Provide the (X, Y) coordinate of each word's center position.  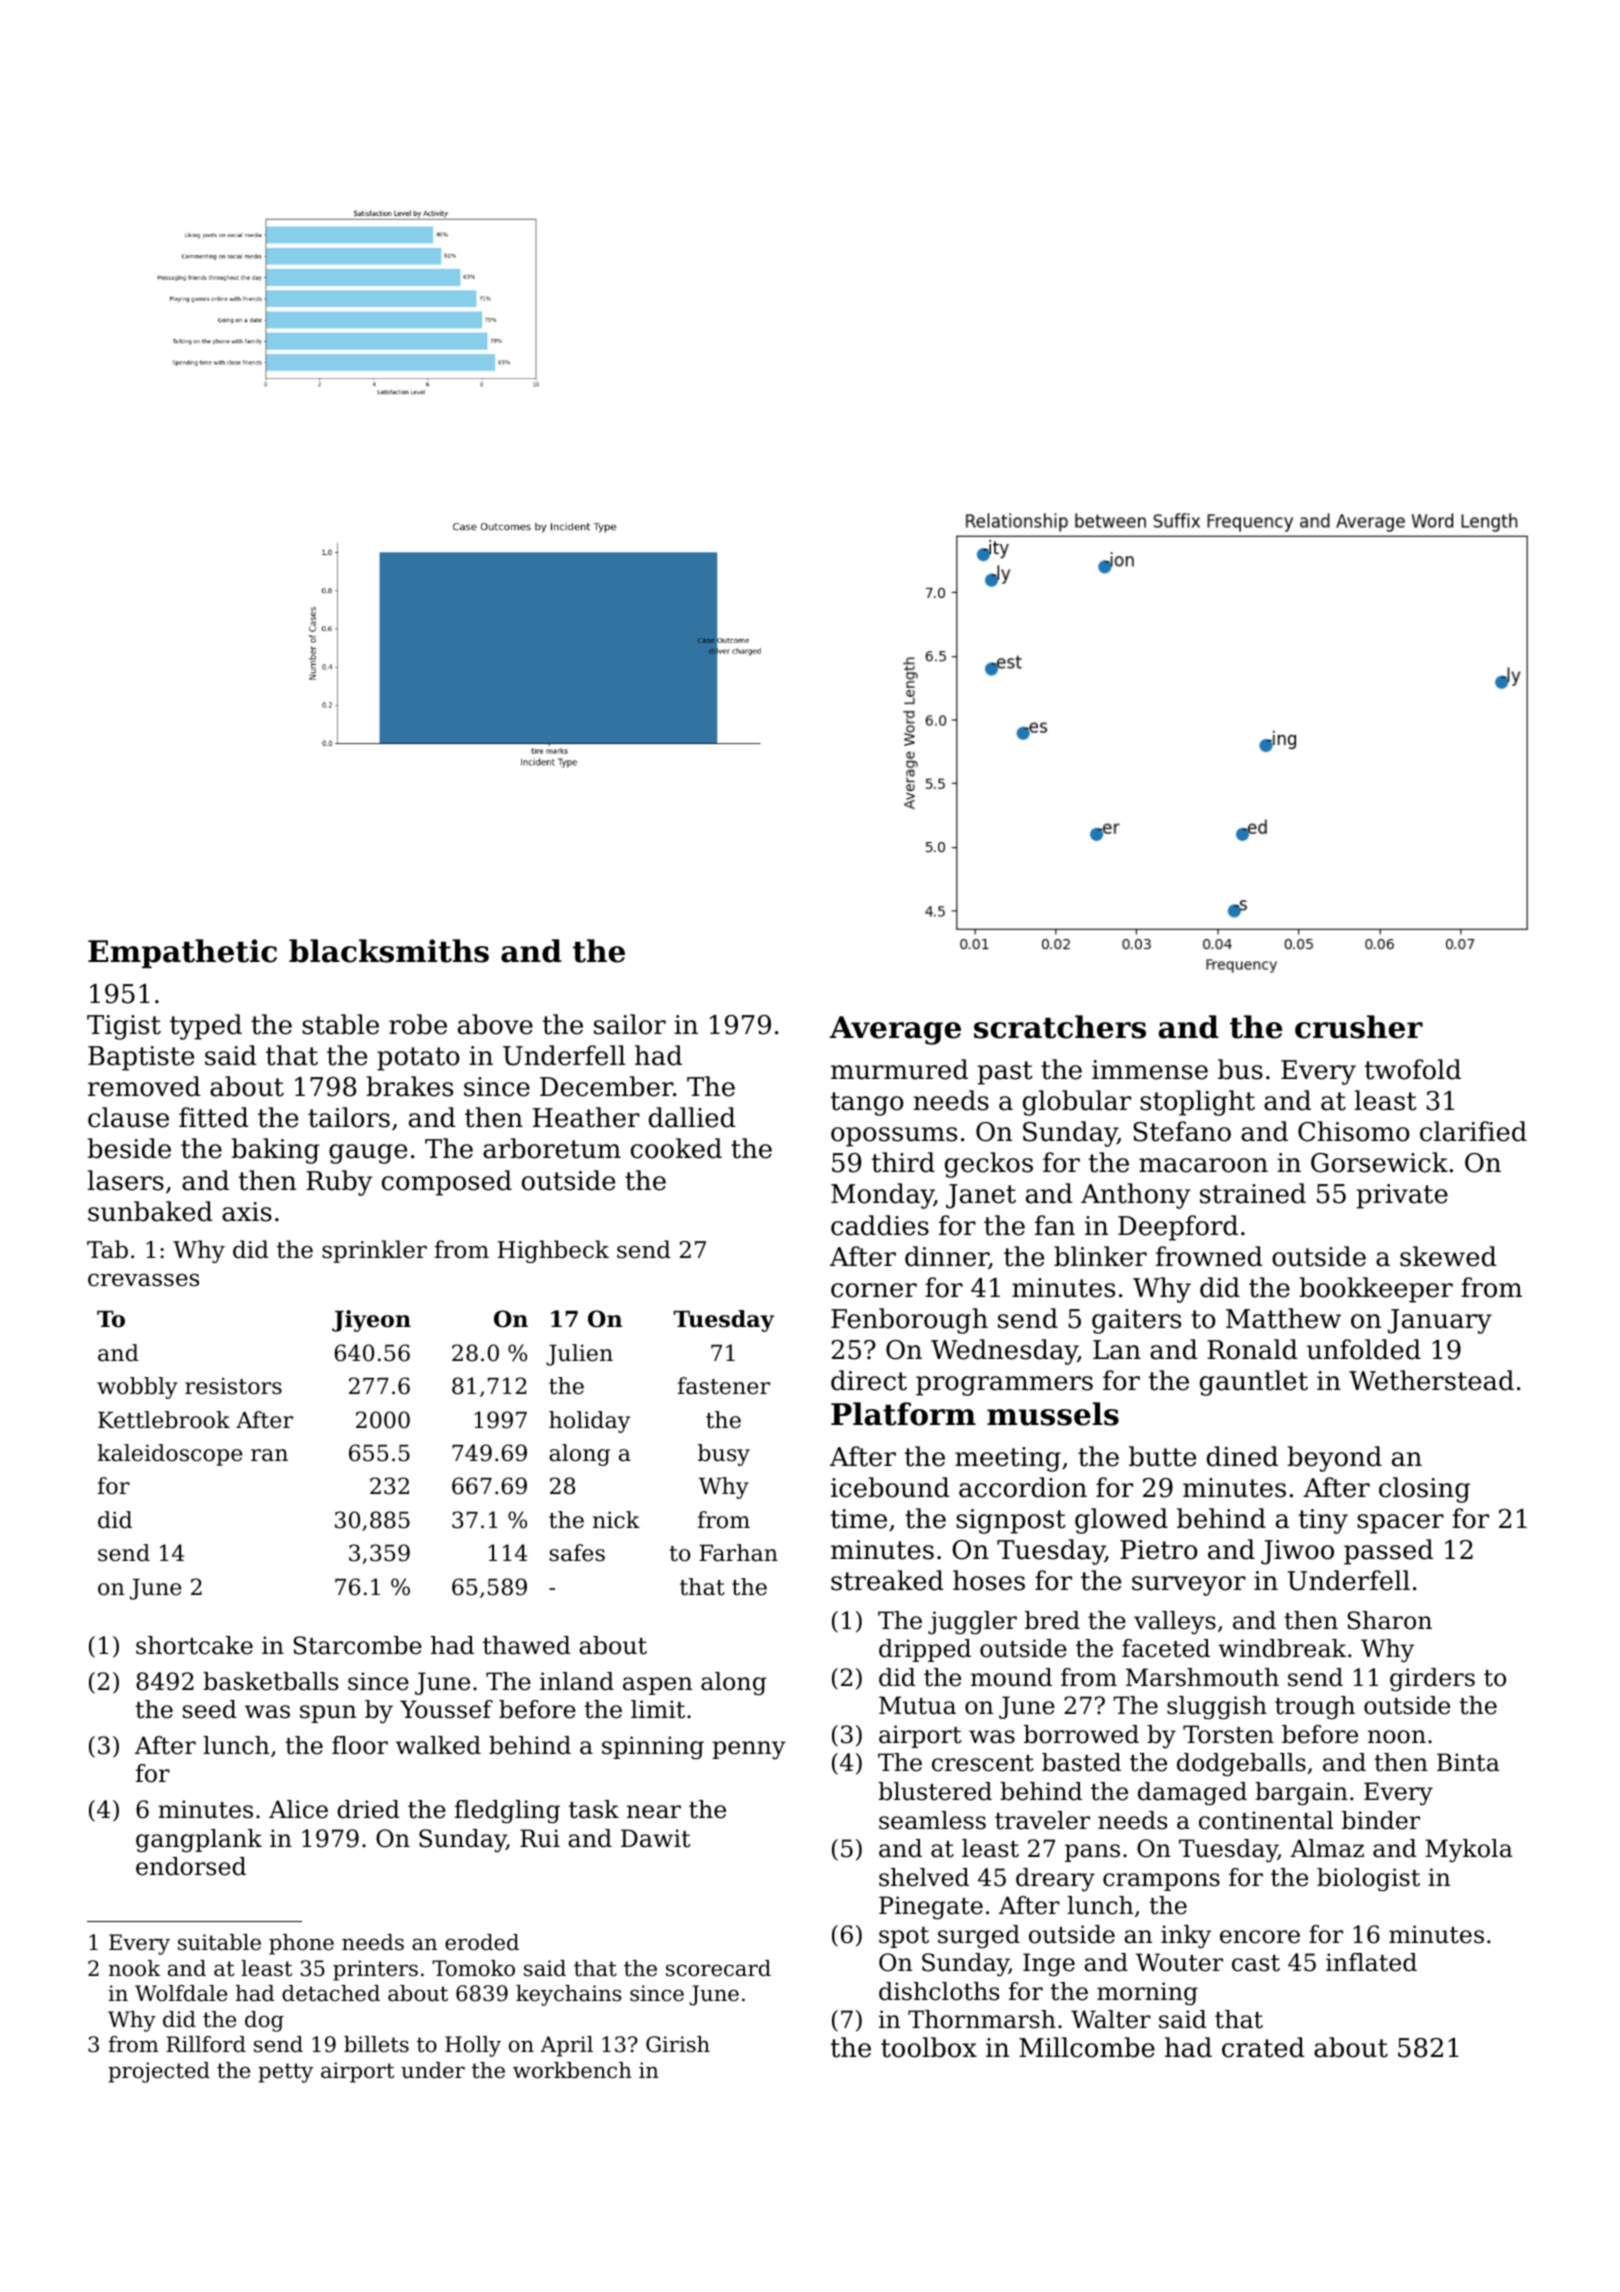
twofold (1413, 1069)
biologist (1368, 1880)
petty (285, 2073)
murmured (899, 1069)
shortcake (194, 1645)
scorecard (718, 1968)
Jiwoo (1297, 1552)
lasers (125, 1180)
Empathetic (182, 953)
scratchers (1060, 1027)
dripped (925, 1650)
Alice (298, 1809)
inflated (1371, 1962)
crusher (1359, 1027)
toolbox (929, 2047)
